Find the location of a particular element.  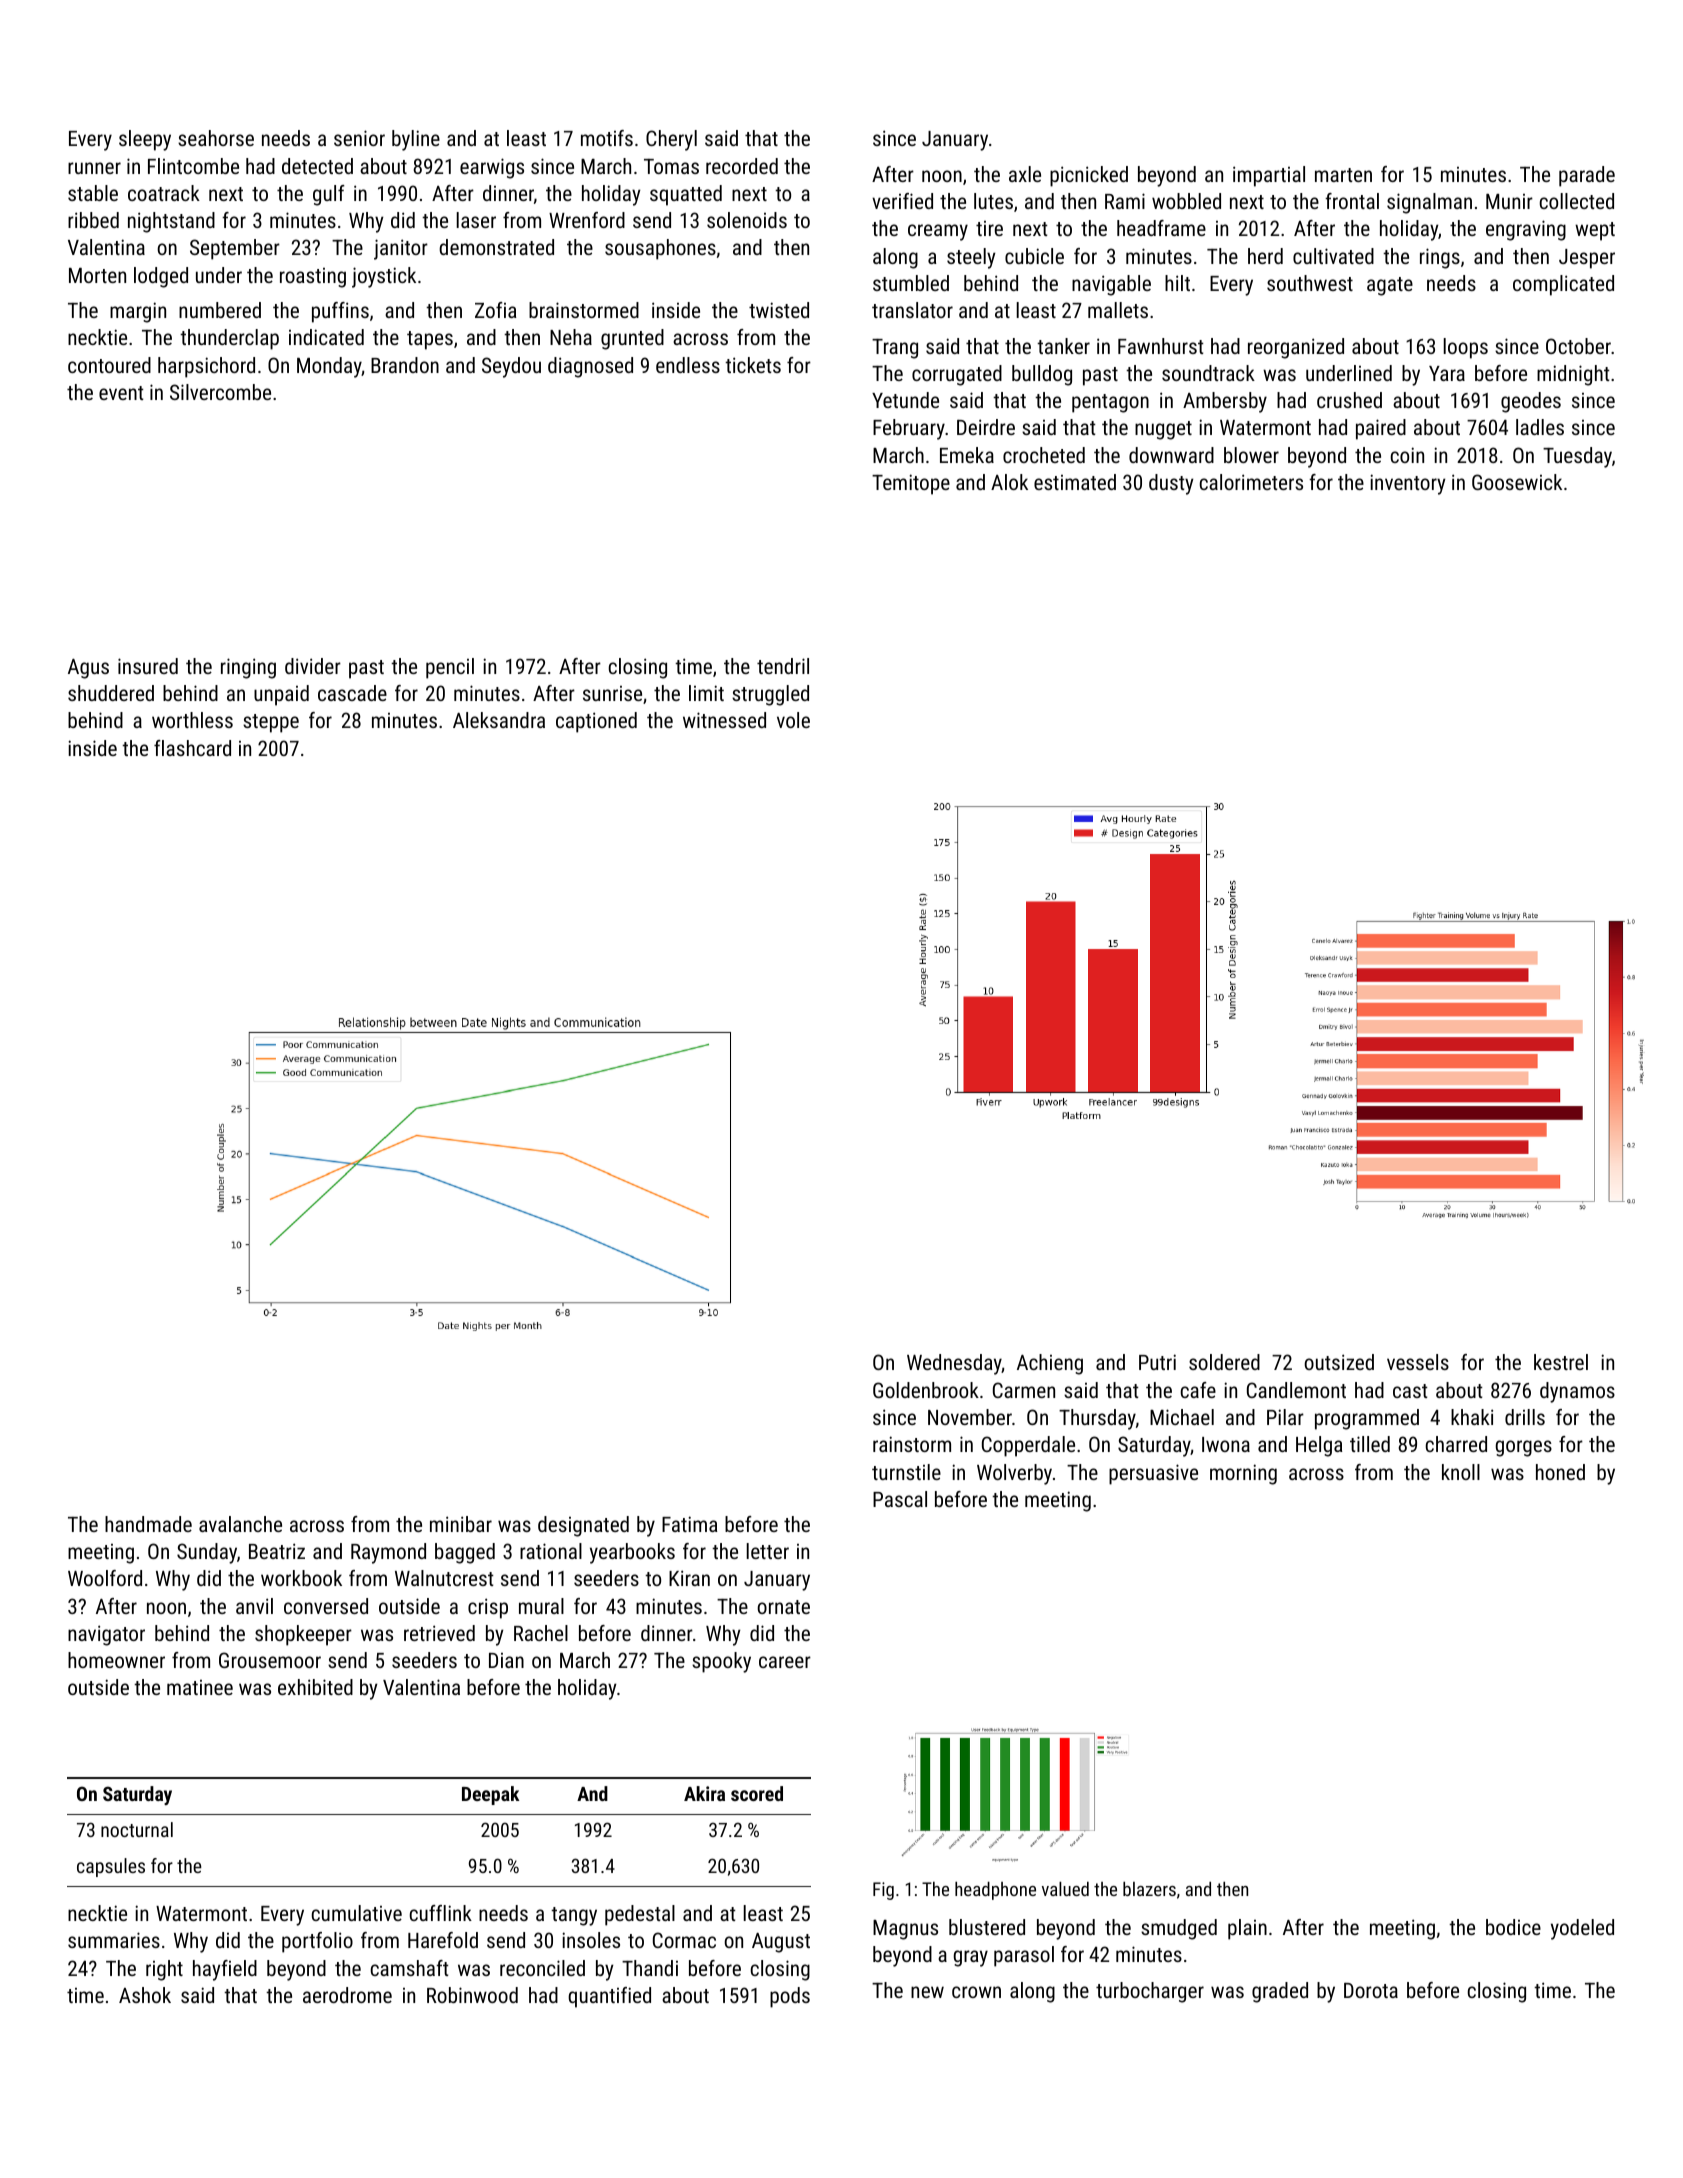

aerodrome is located at coordinates (347, 1995).
